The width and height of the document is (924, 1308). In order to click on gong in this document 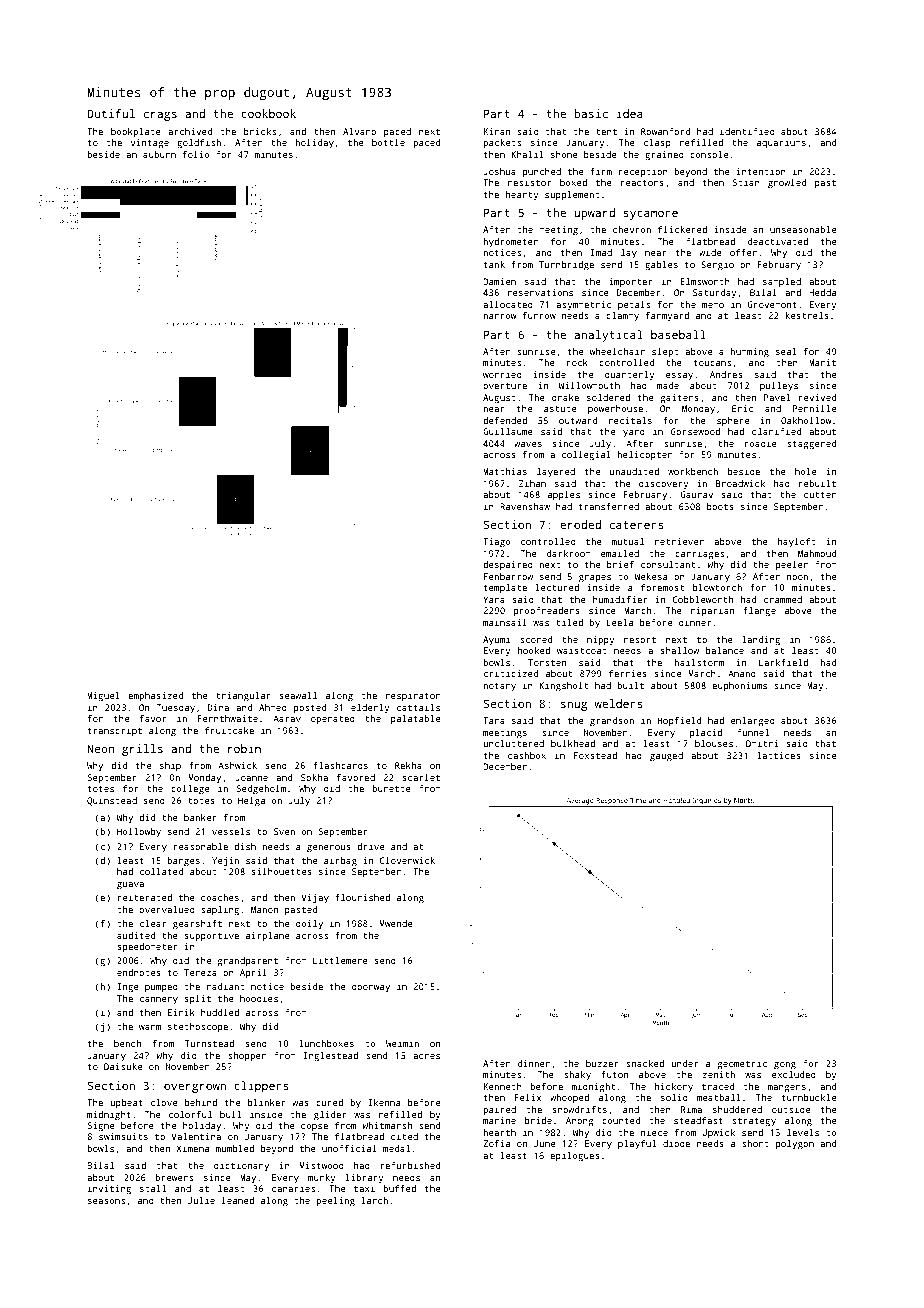, I will do `click(785, 1065)`.
